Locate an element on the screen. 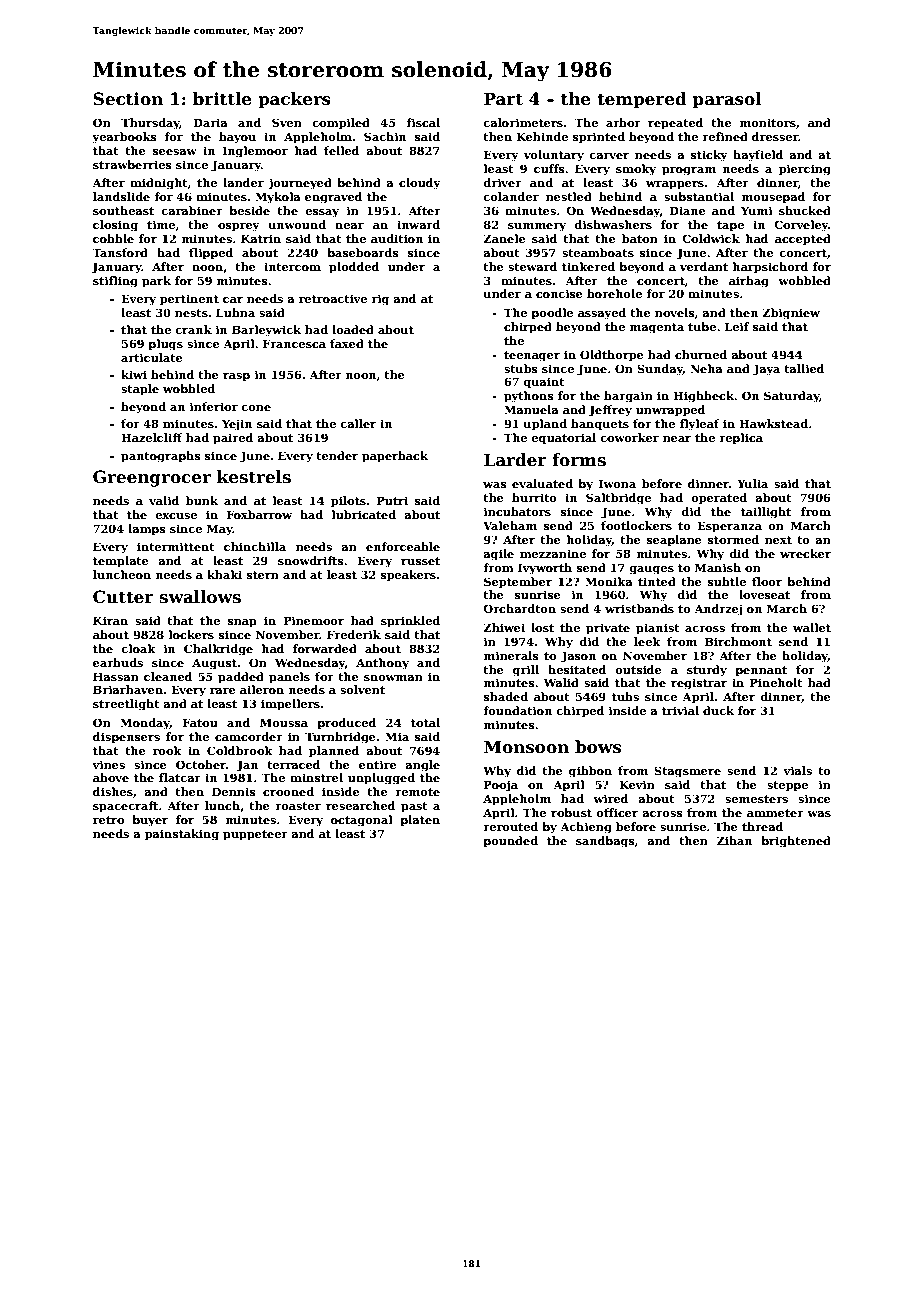  platen is located at coordinates (420, 821).
